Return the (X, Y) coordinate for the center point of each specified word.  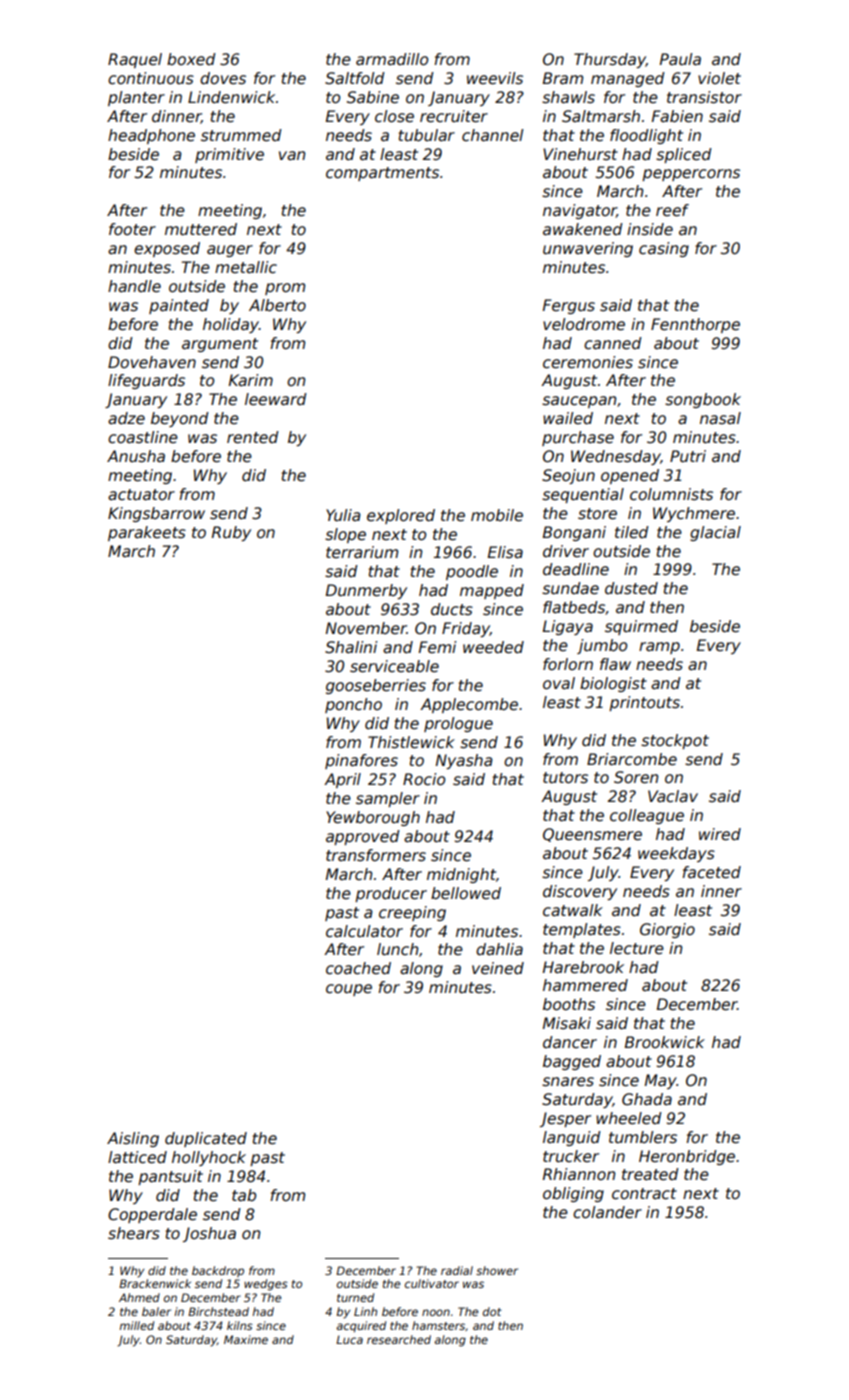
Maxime (246, 1339)
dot (492, 1311)
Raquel (135, 60)
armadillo (392, 59)
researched (399, 1339)
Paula (680, 59)
